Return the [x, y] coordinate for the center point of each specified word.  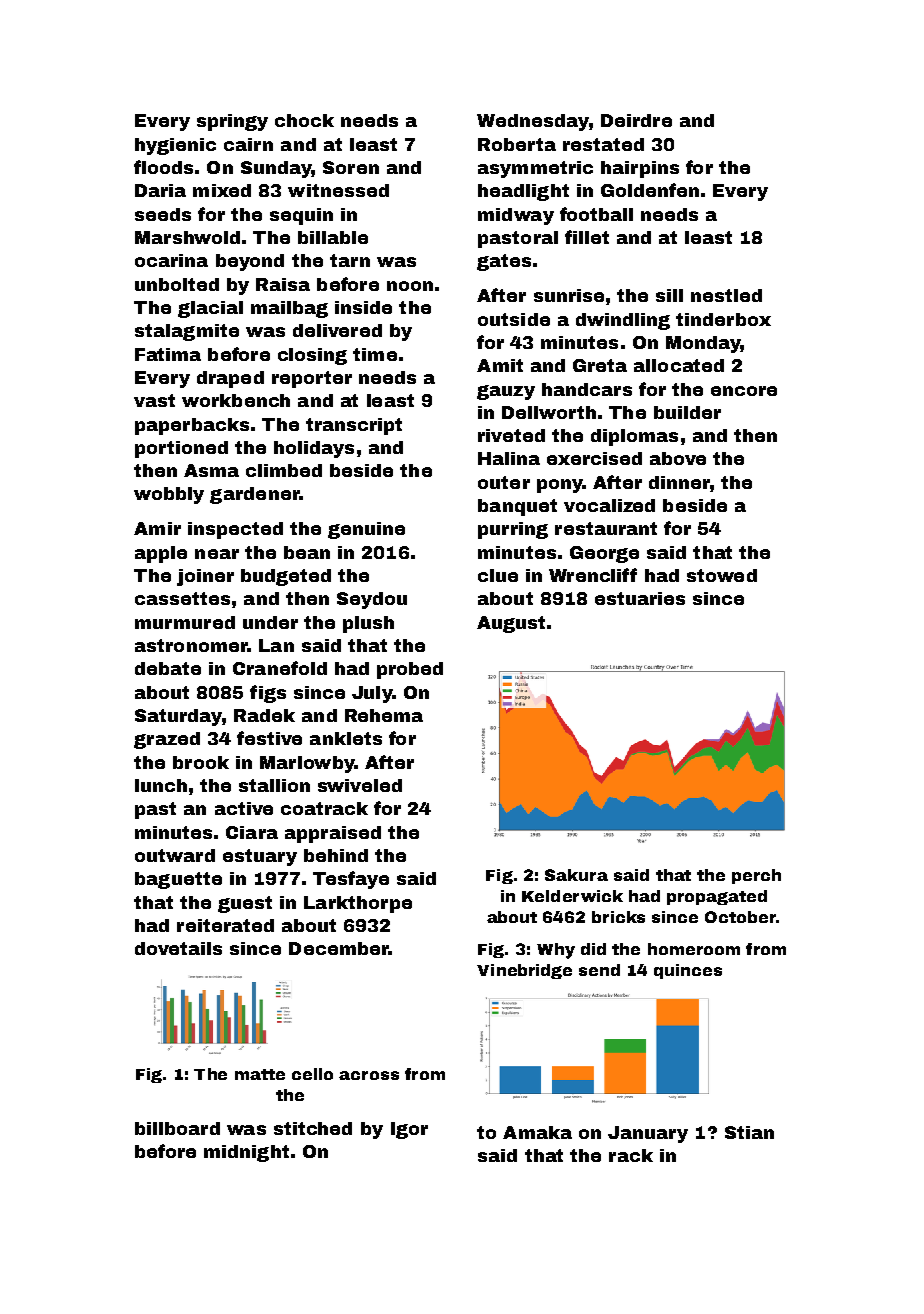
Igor [409, 1130]
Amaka [537, 1132]
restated [603, 144]
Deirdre [636, 120]
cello [312, 1074]
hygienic [175, 146]
